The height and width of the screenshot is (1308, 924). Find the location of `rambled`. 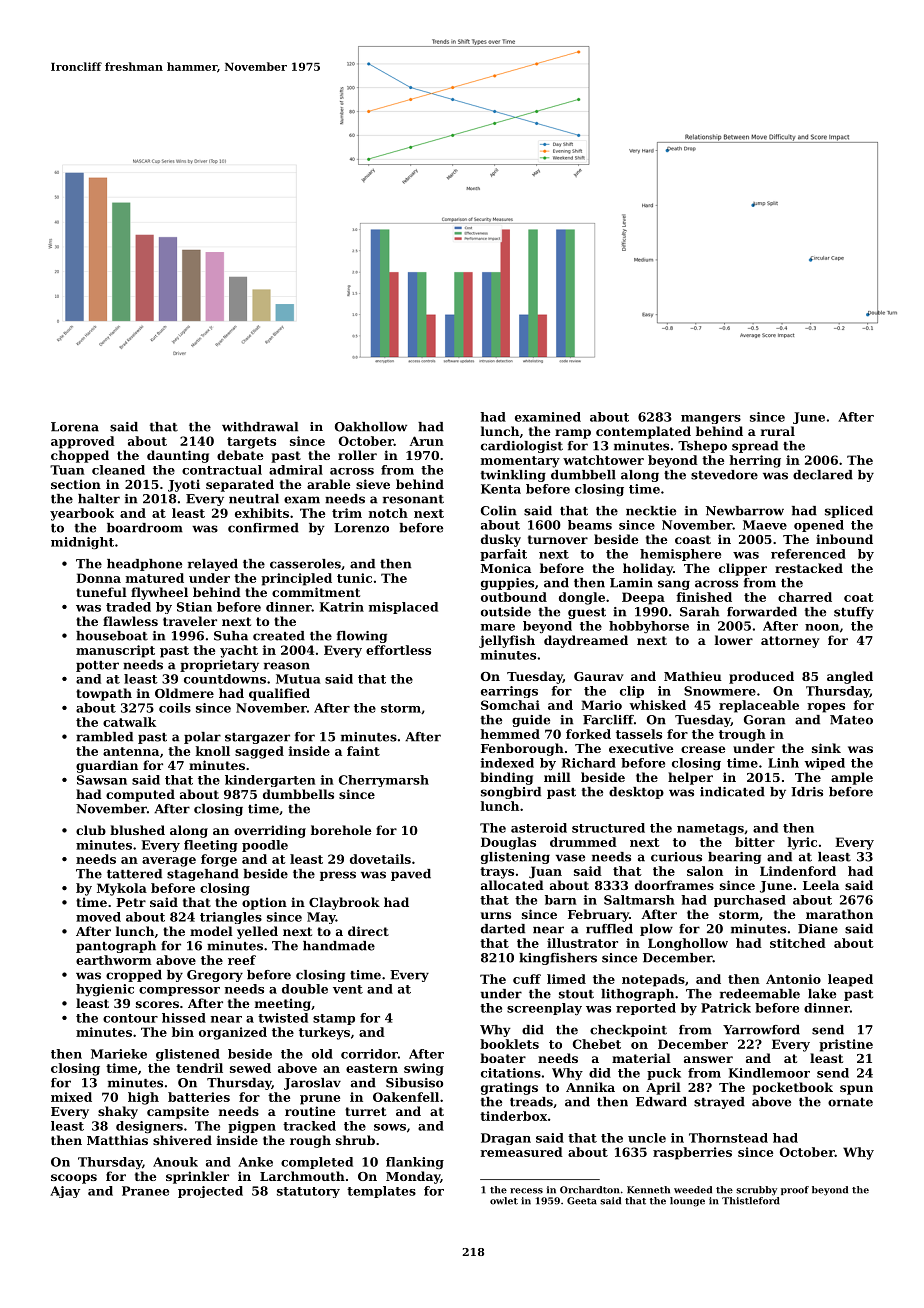

rambled is located at coordinates (104, 737).
